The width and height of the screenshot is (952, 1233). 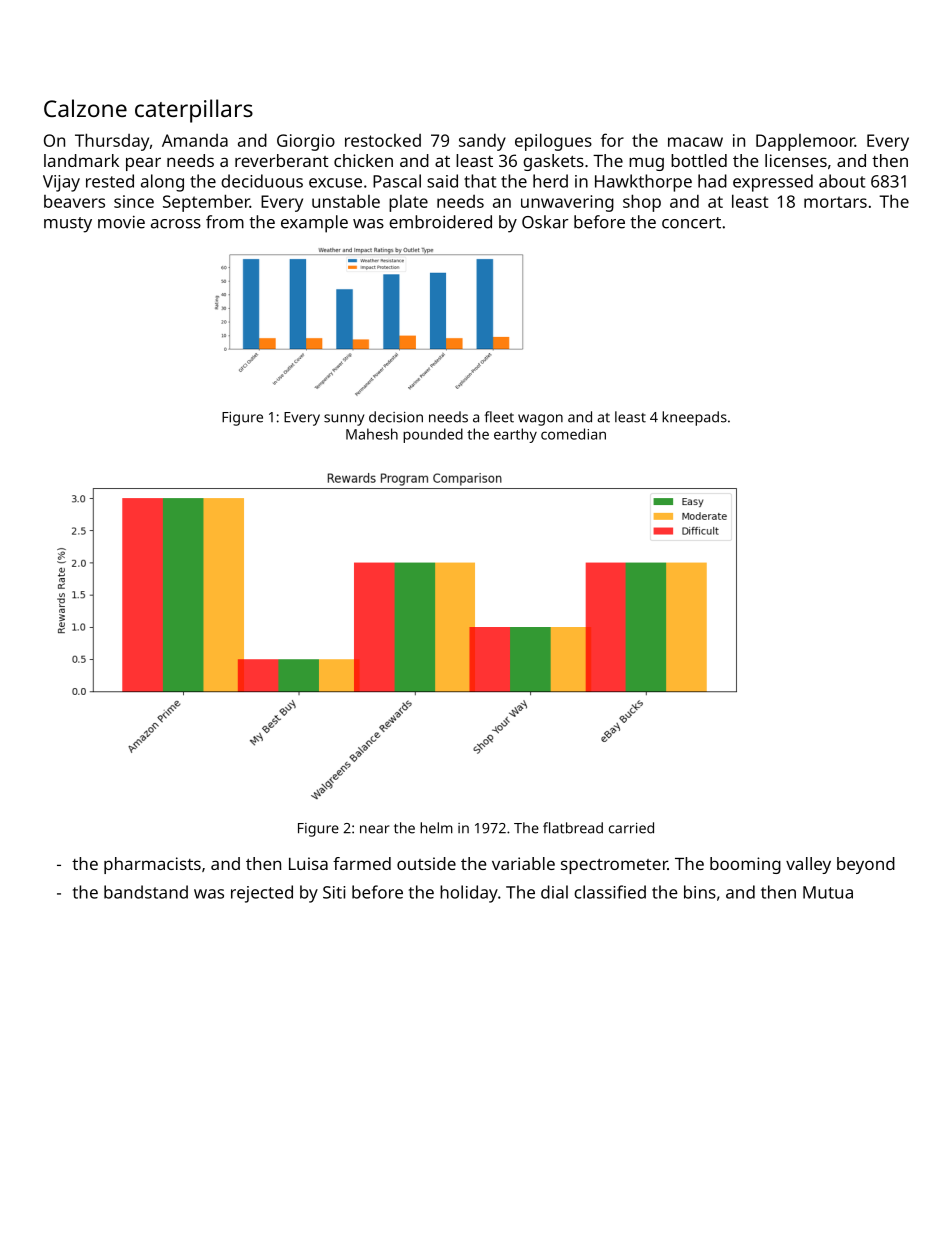 What do you see at coordinates (362, 863) in the screenshot?
I see `farmed` at bounding box center [362, 863].
